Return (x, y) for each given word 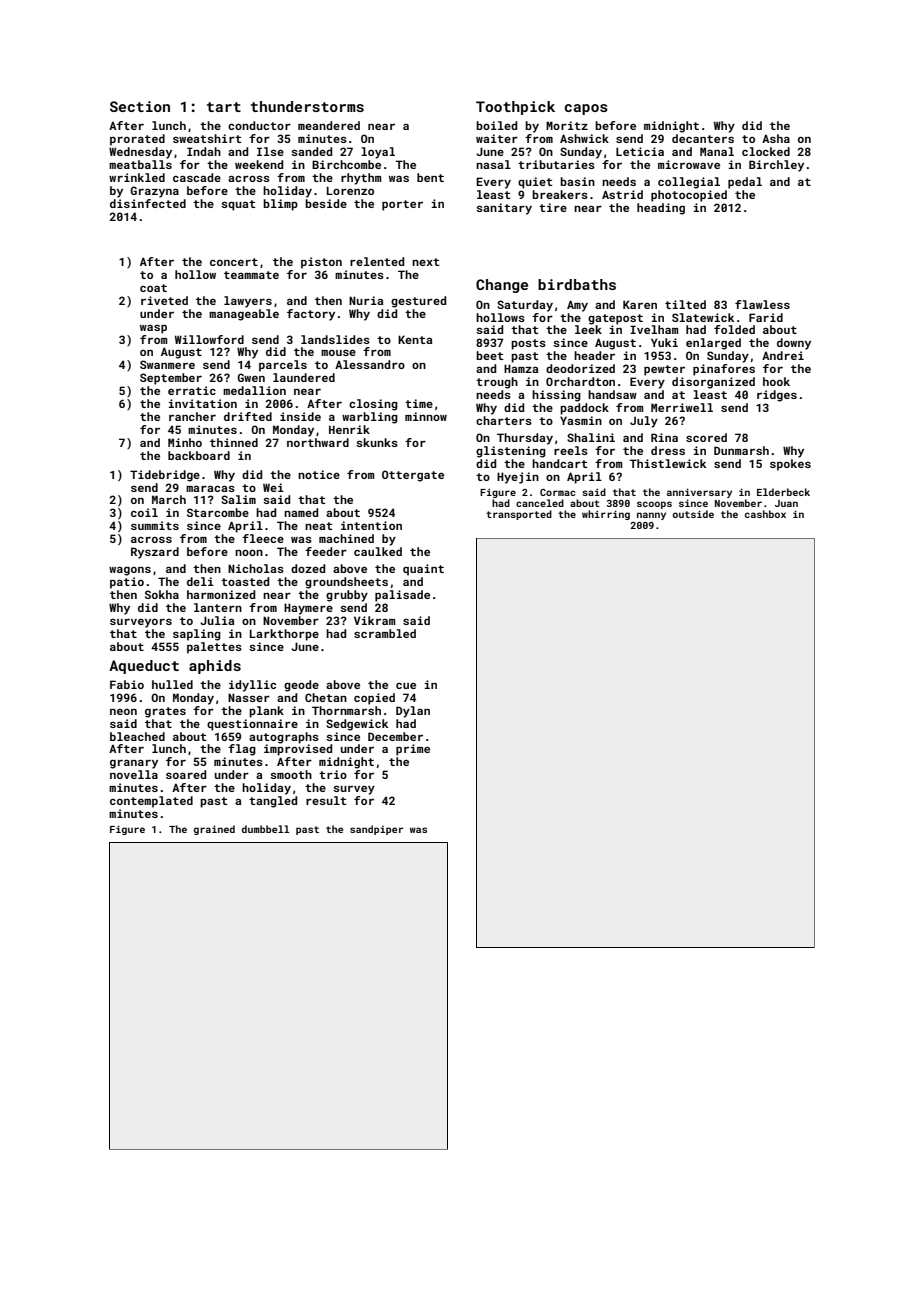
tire (553, 207)
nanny (651, 516)
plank (266, 712)
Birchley (776, 166)
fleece (263, 538)
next (426, 262)
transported (519, 515)
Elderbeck (783, 492)
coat (153, 288)
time (419, 403)
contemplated (151, 802)
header (594, 355)
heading (661, 209)
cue (406, 686)
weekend (259, 164)
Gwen (251, 377)
